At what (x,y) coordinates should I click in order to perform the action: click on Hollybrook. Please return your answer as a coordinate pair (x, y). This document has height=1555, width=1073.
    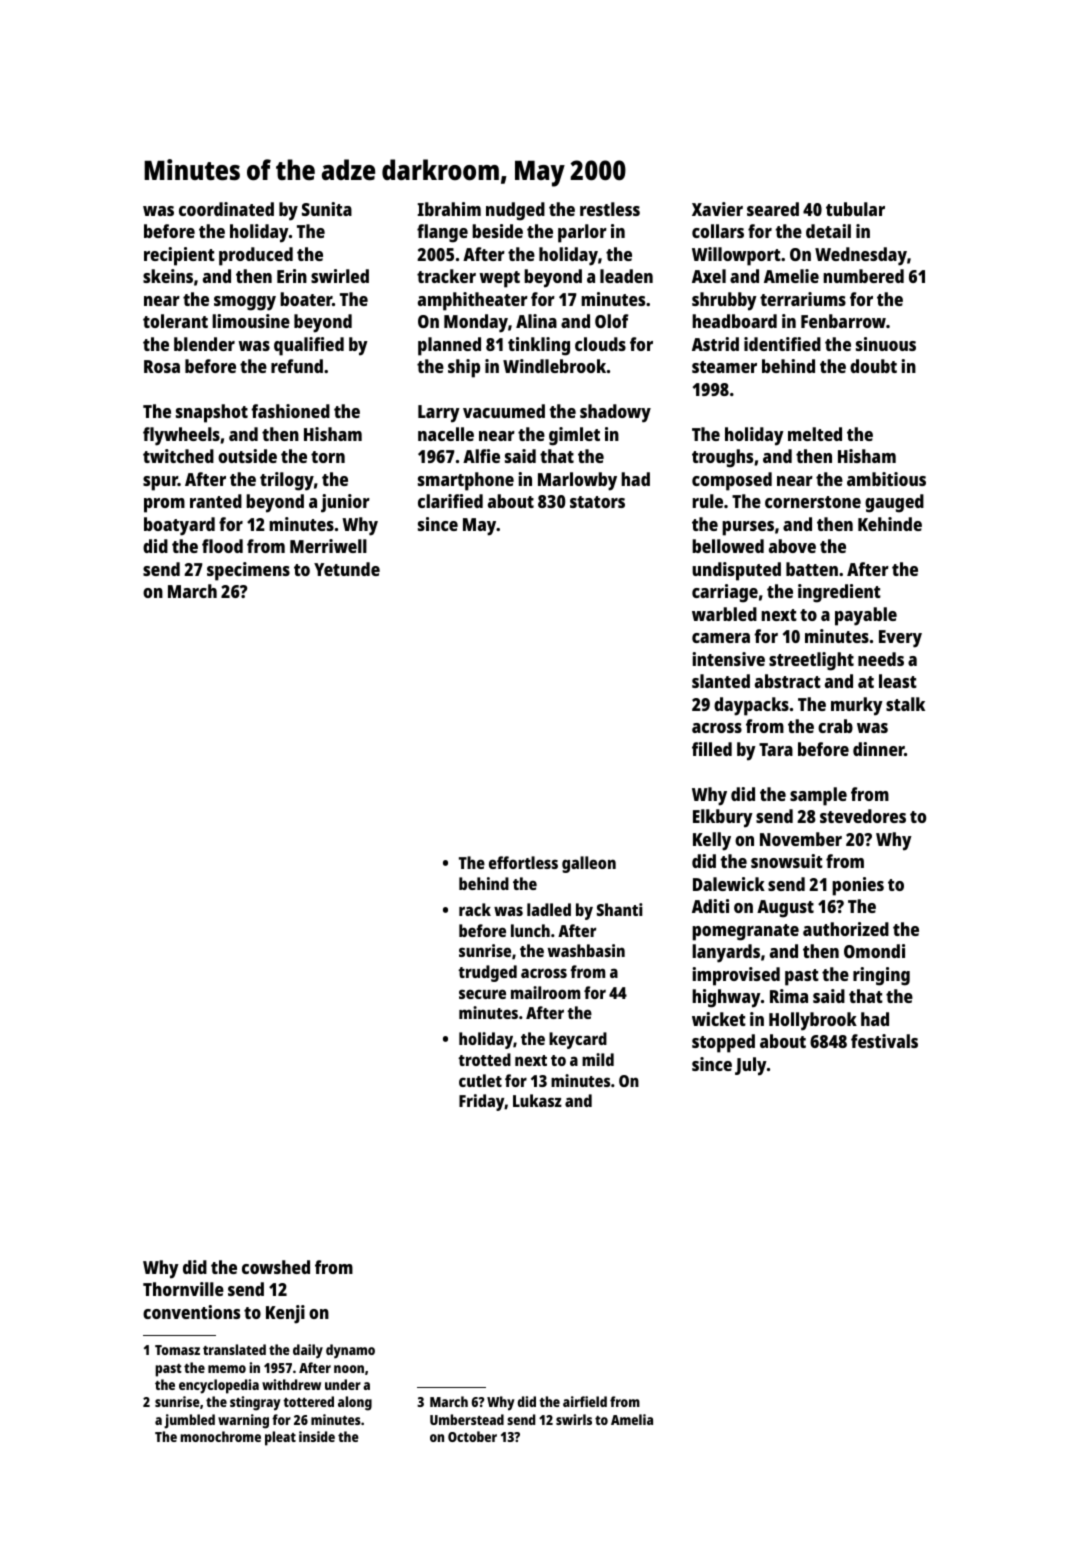
    Looking at the image, I should click on (813, 1021).
